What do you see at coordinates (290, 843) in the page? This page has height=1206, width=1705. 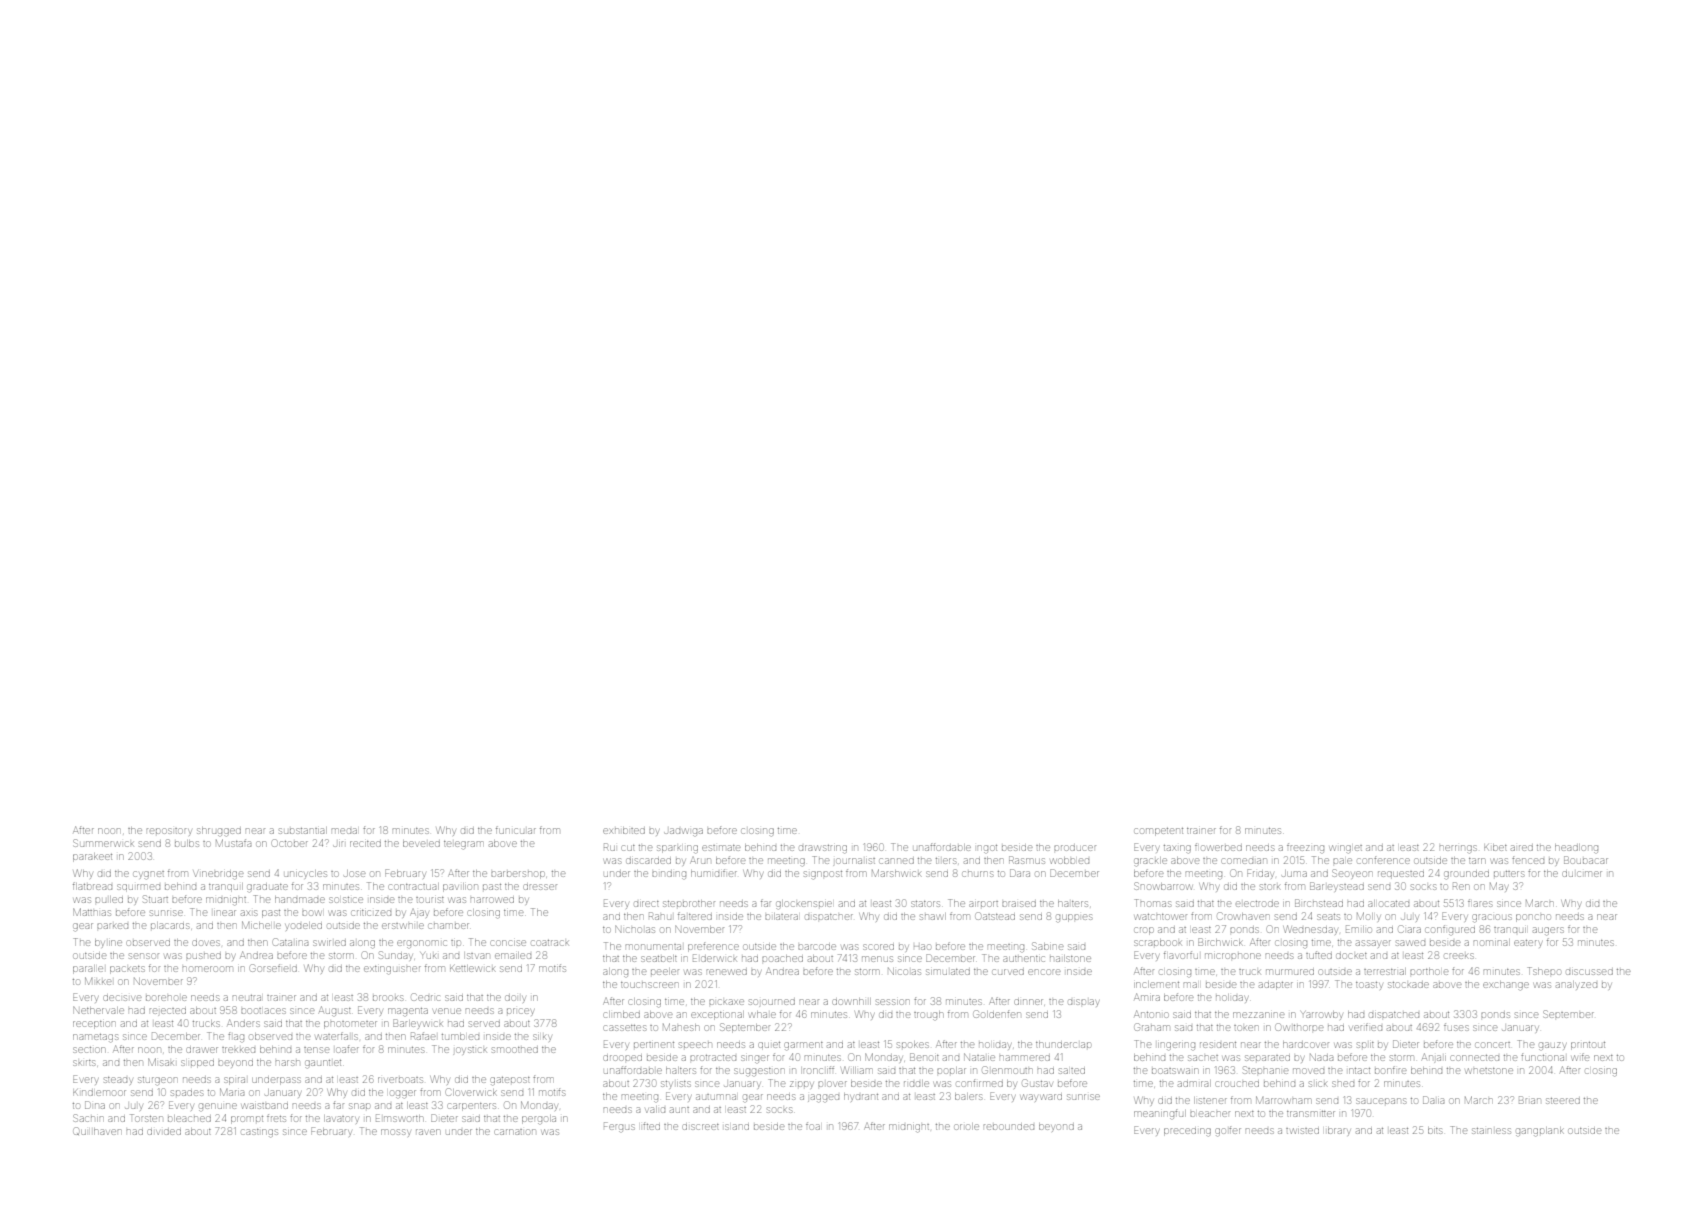 I see `October` at bounding box center [290, 843].
